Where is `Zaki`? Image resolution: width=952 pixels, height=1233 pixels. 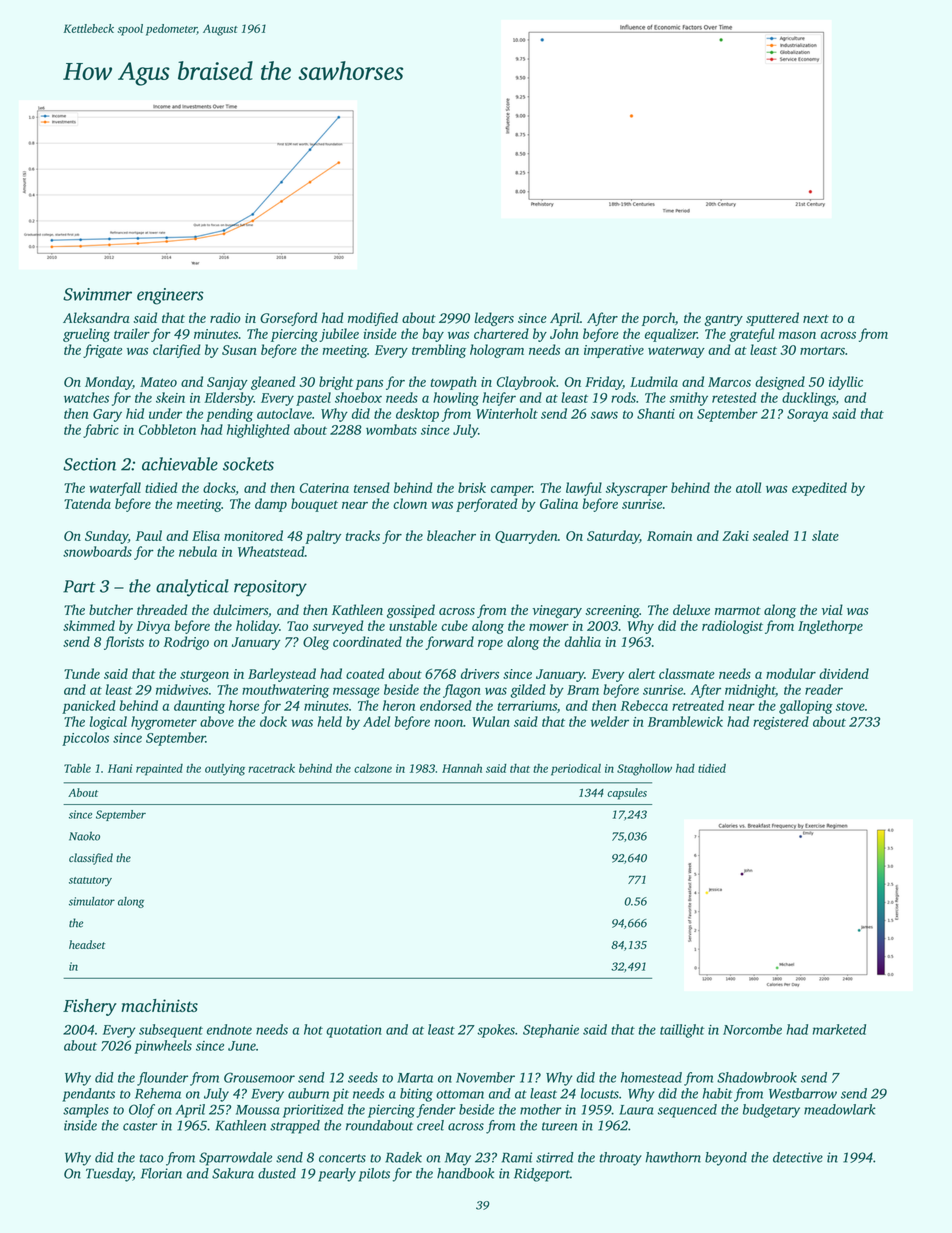
Zaki is located at coordinates (735, 535).
